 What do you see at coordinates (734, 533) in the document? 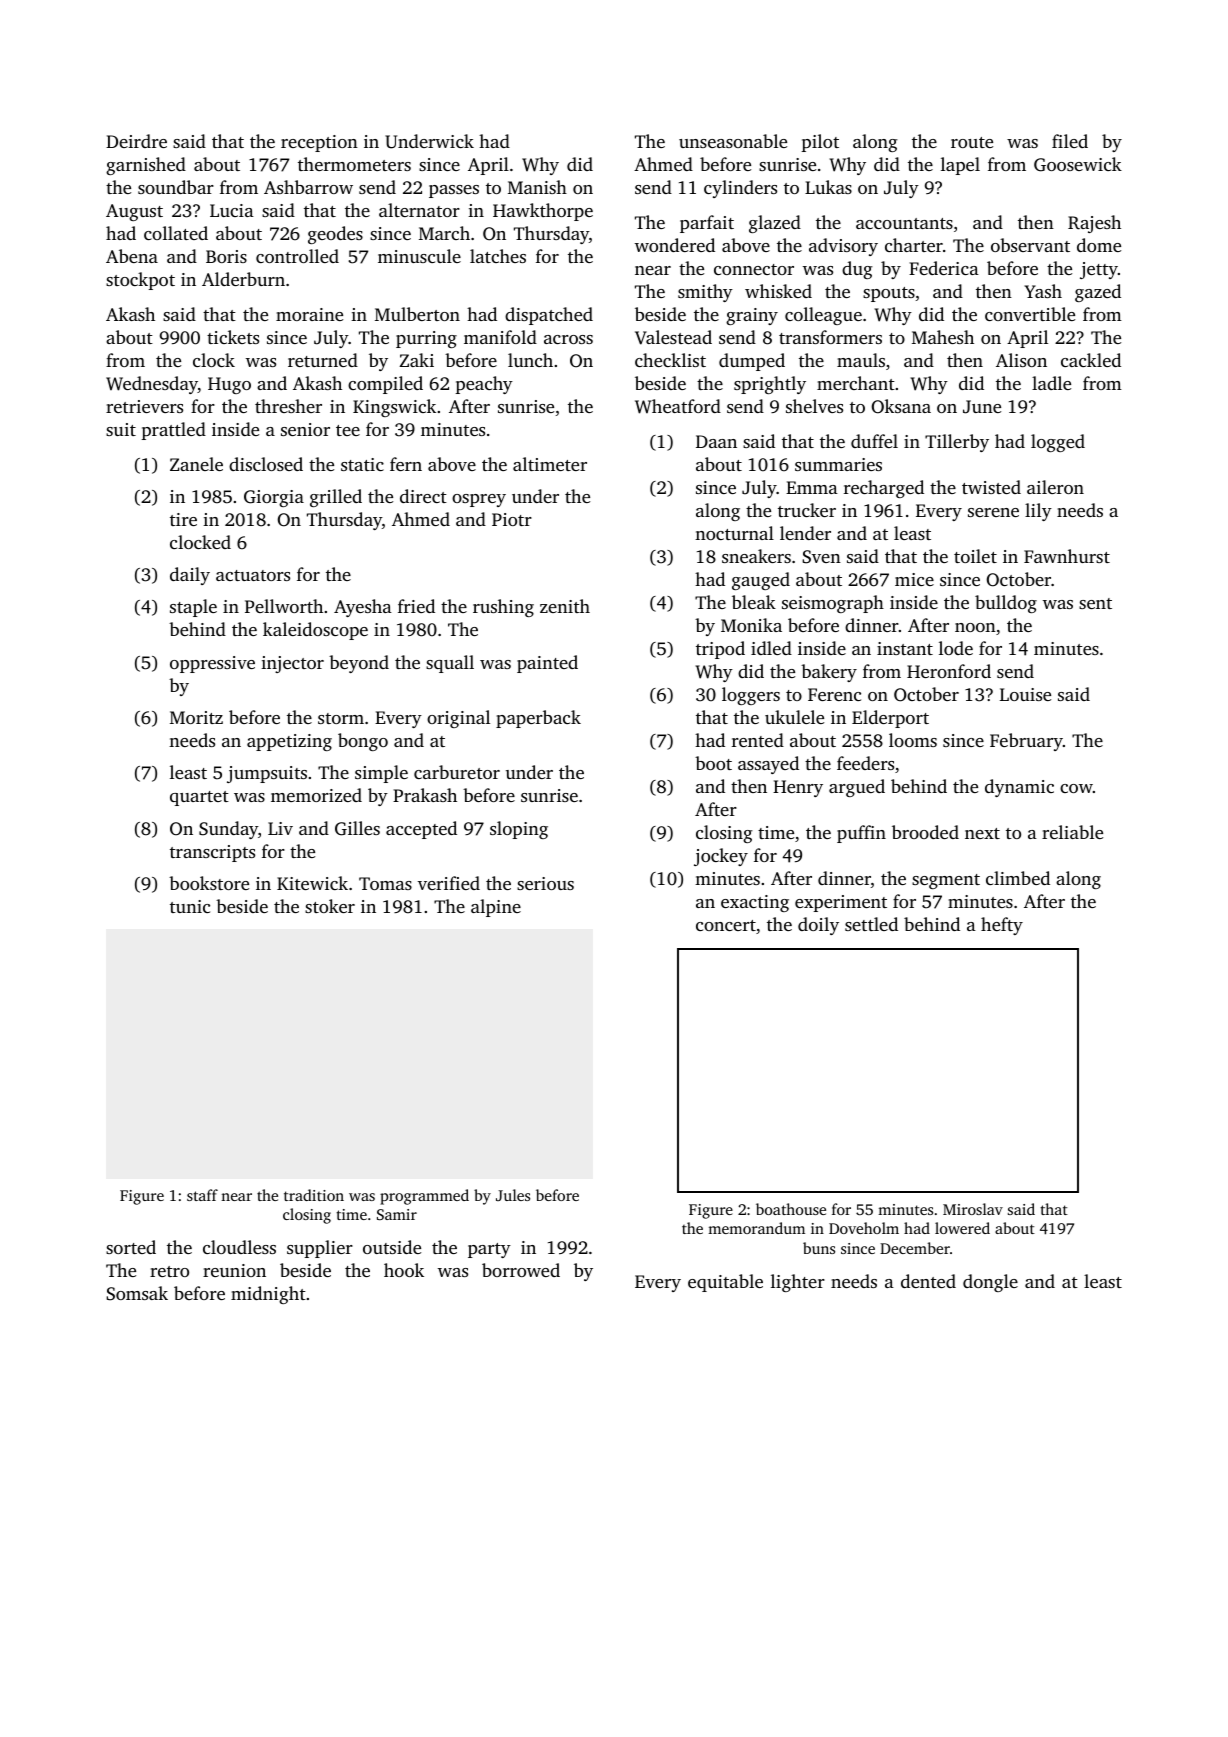
I see `nocturnal` at bounding box center [734, 533].
